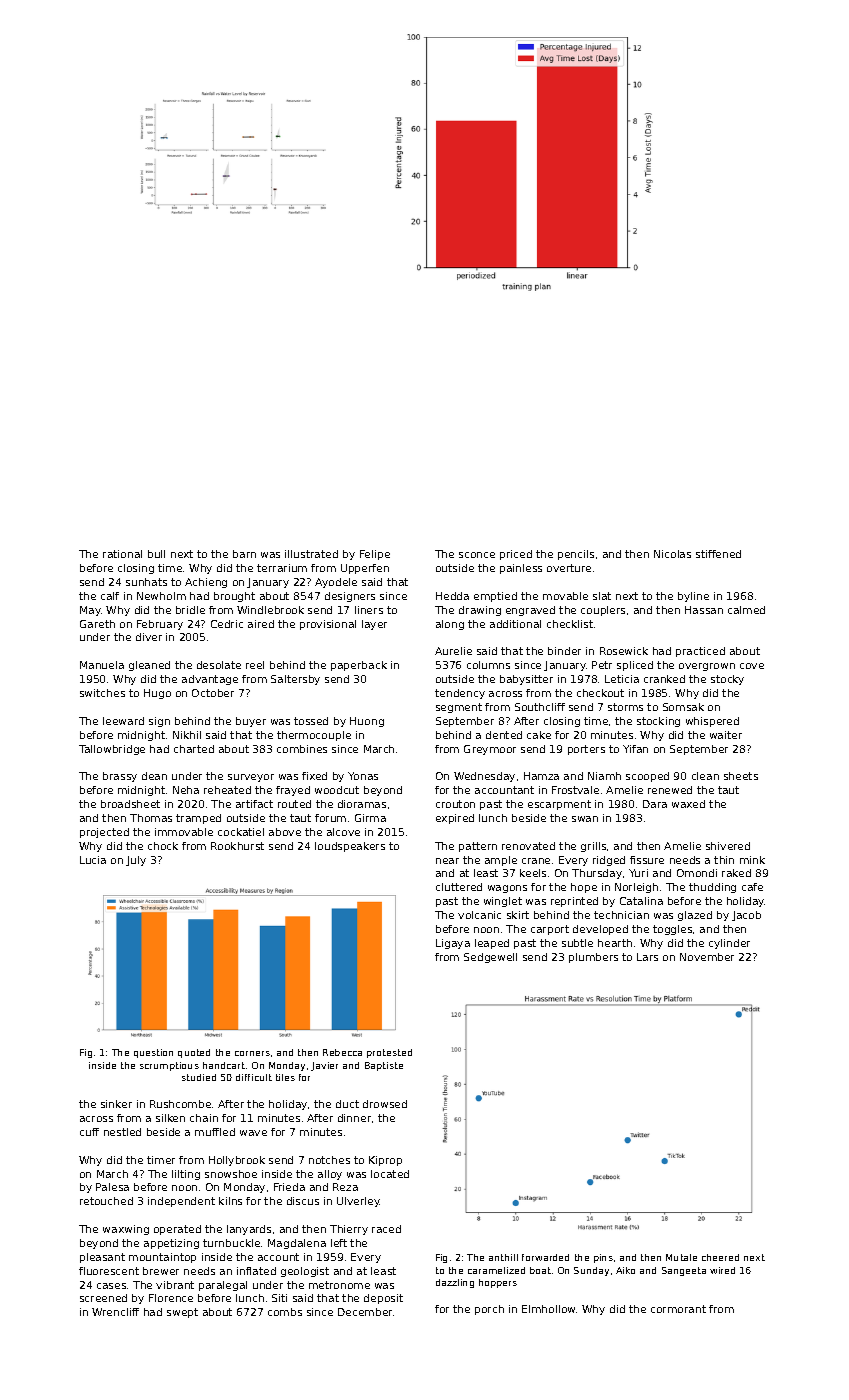 This page has width=849, height=1400. I want to click on stiffened, so click(718, 554).
